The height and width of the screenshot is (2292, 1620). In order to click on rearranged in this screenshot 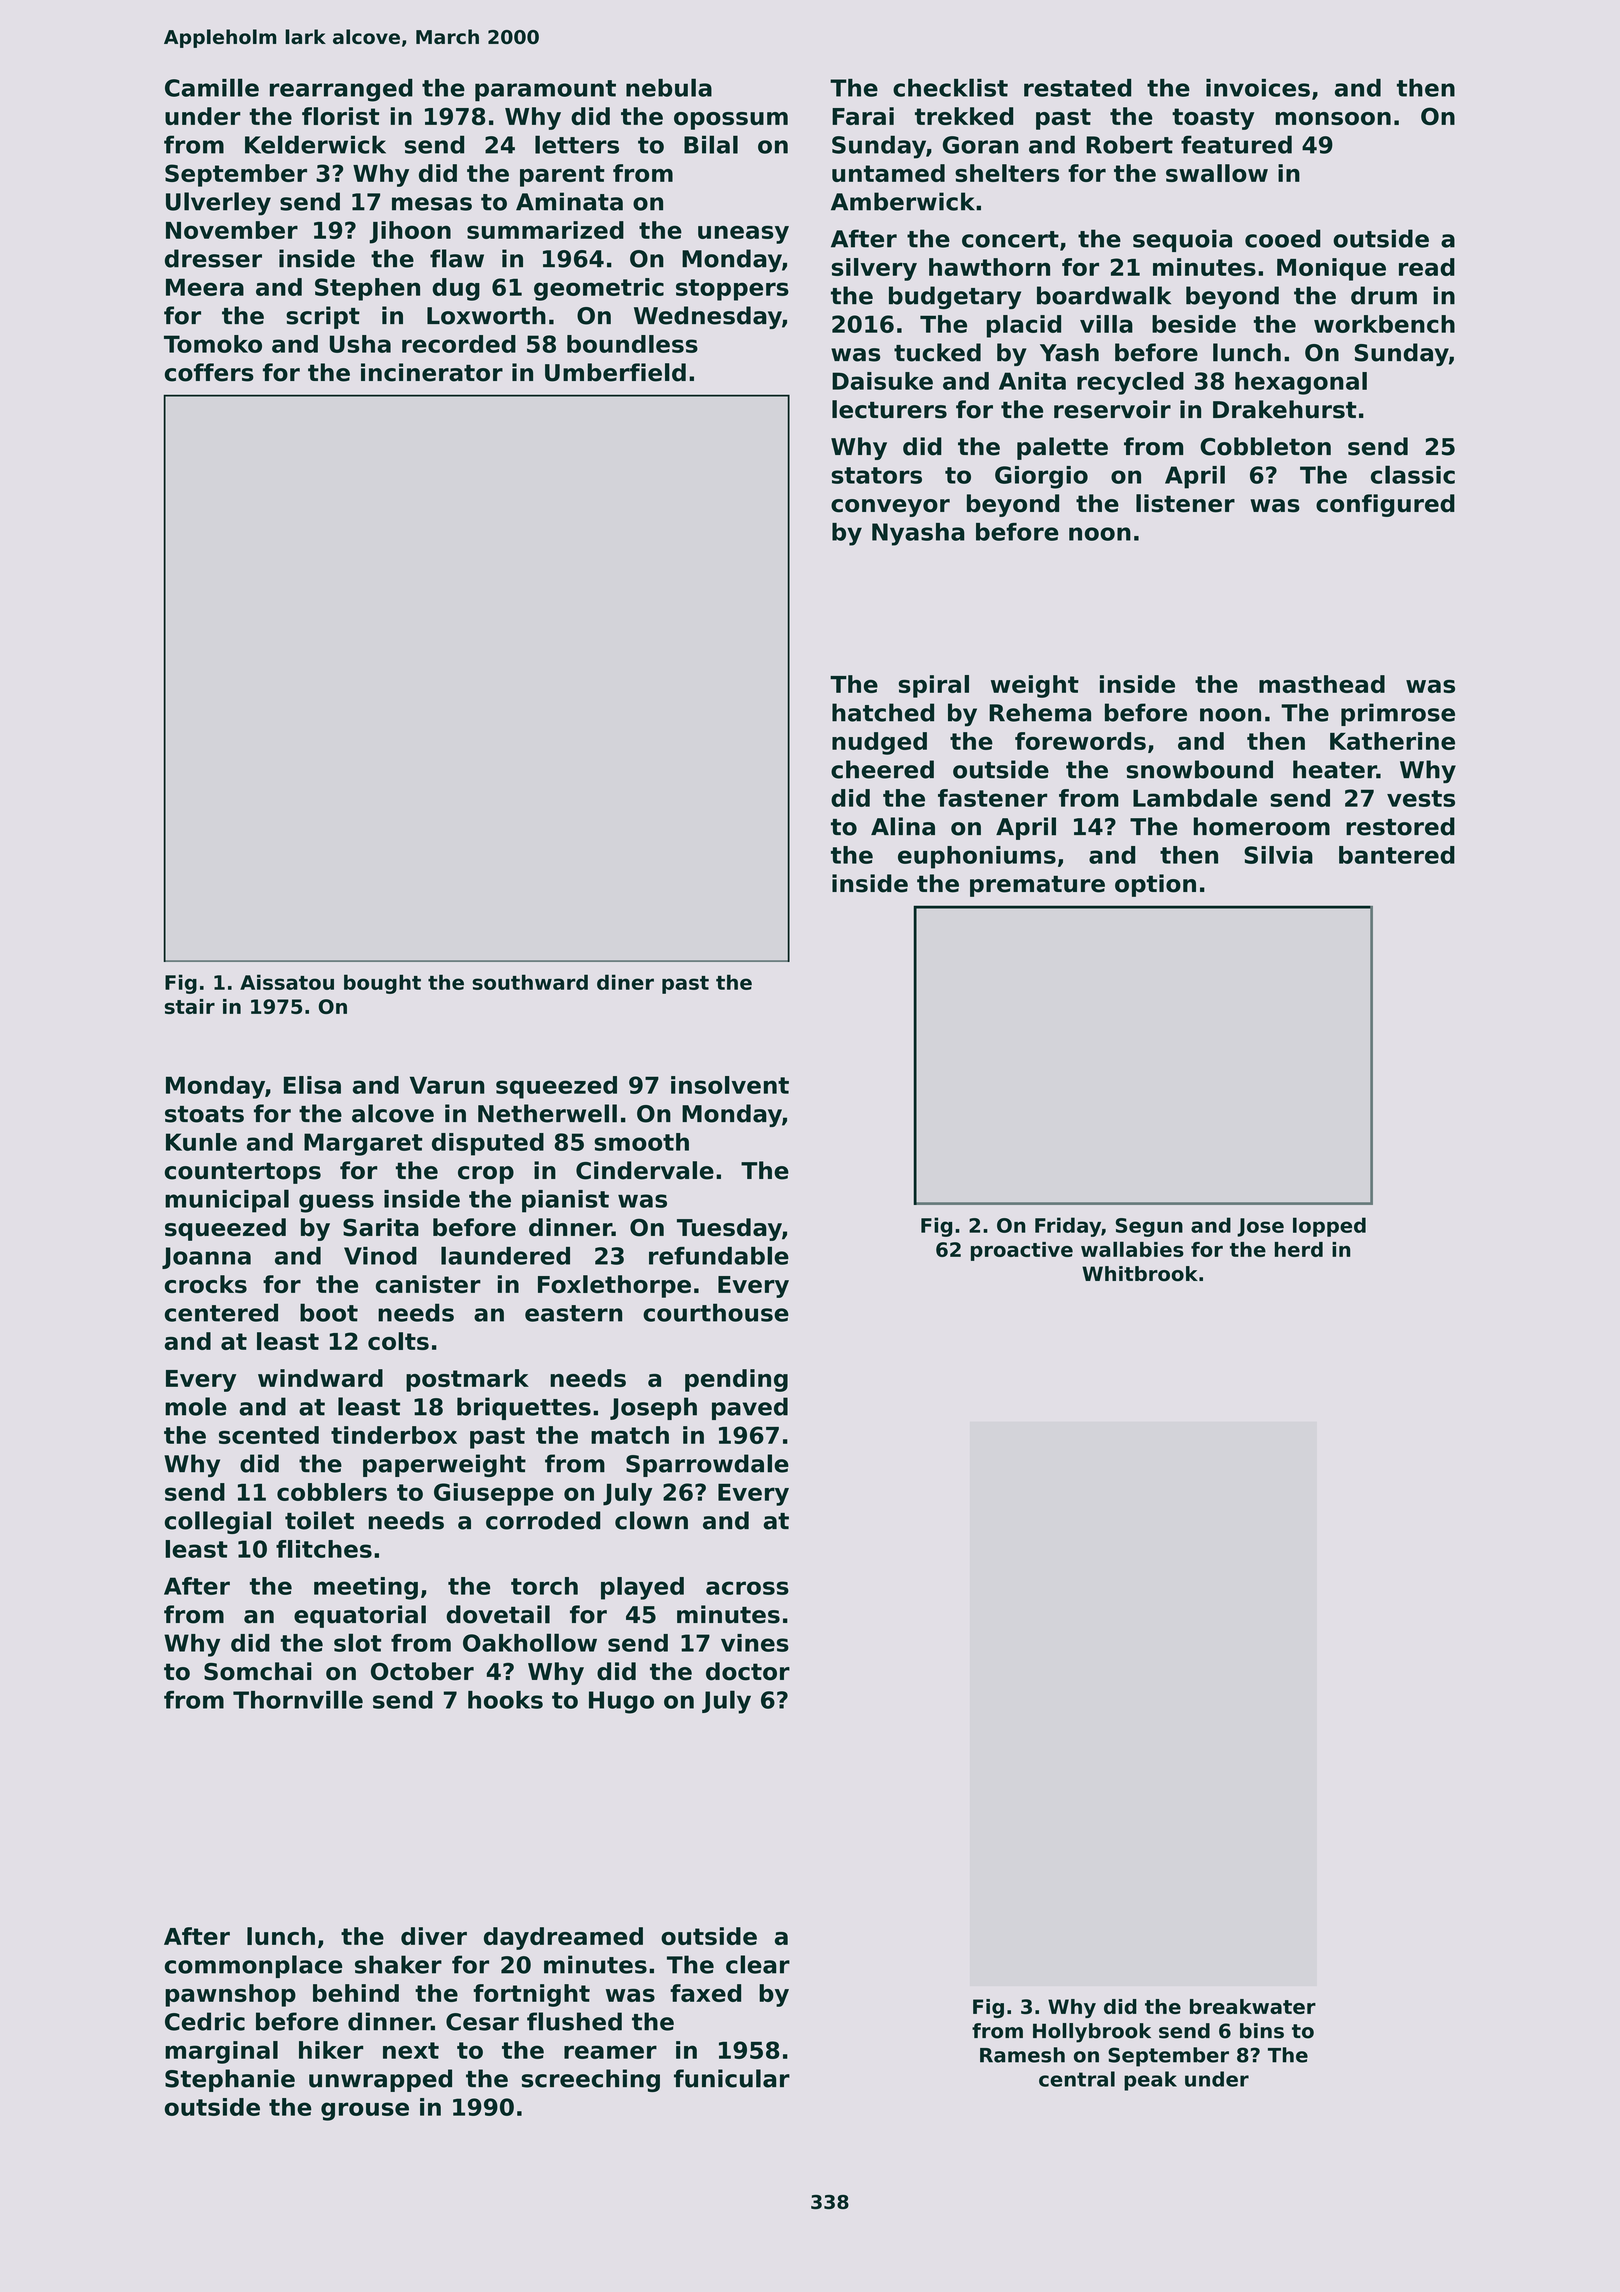, I will do `click(341, 90)`.
